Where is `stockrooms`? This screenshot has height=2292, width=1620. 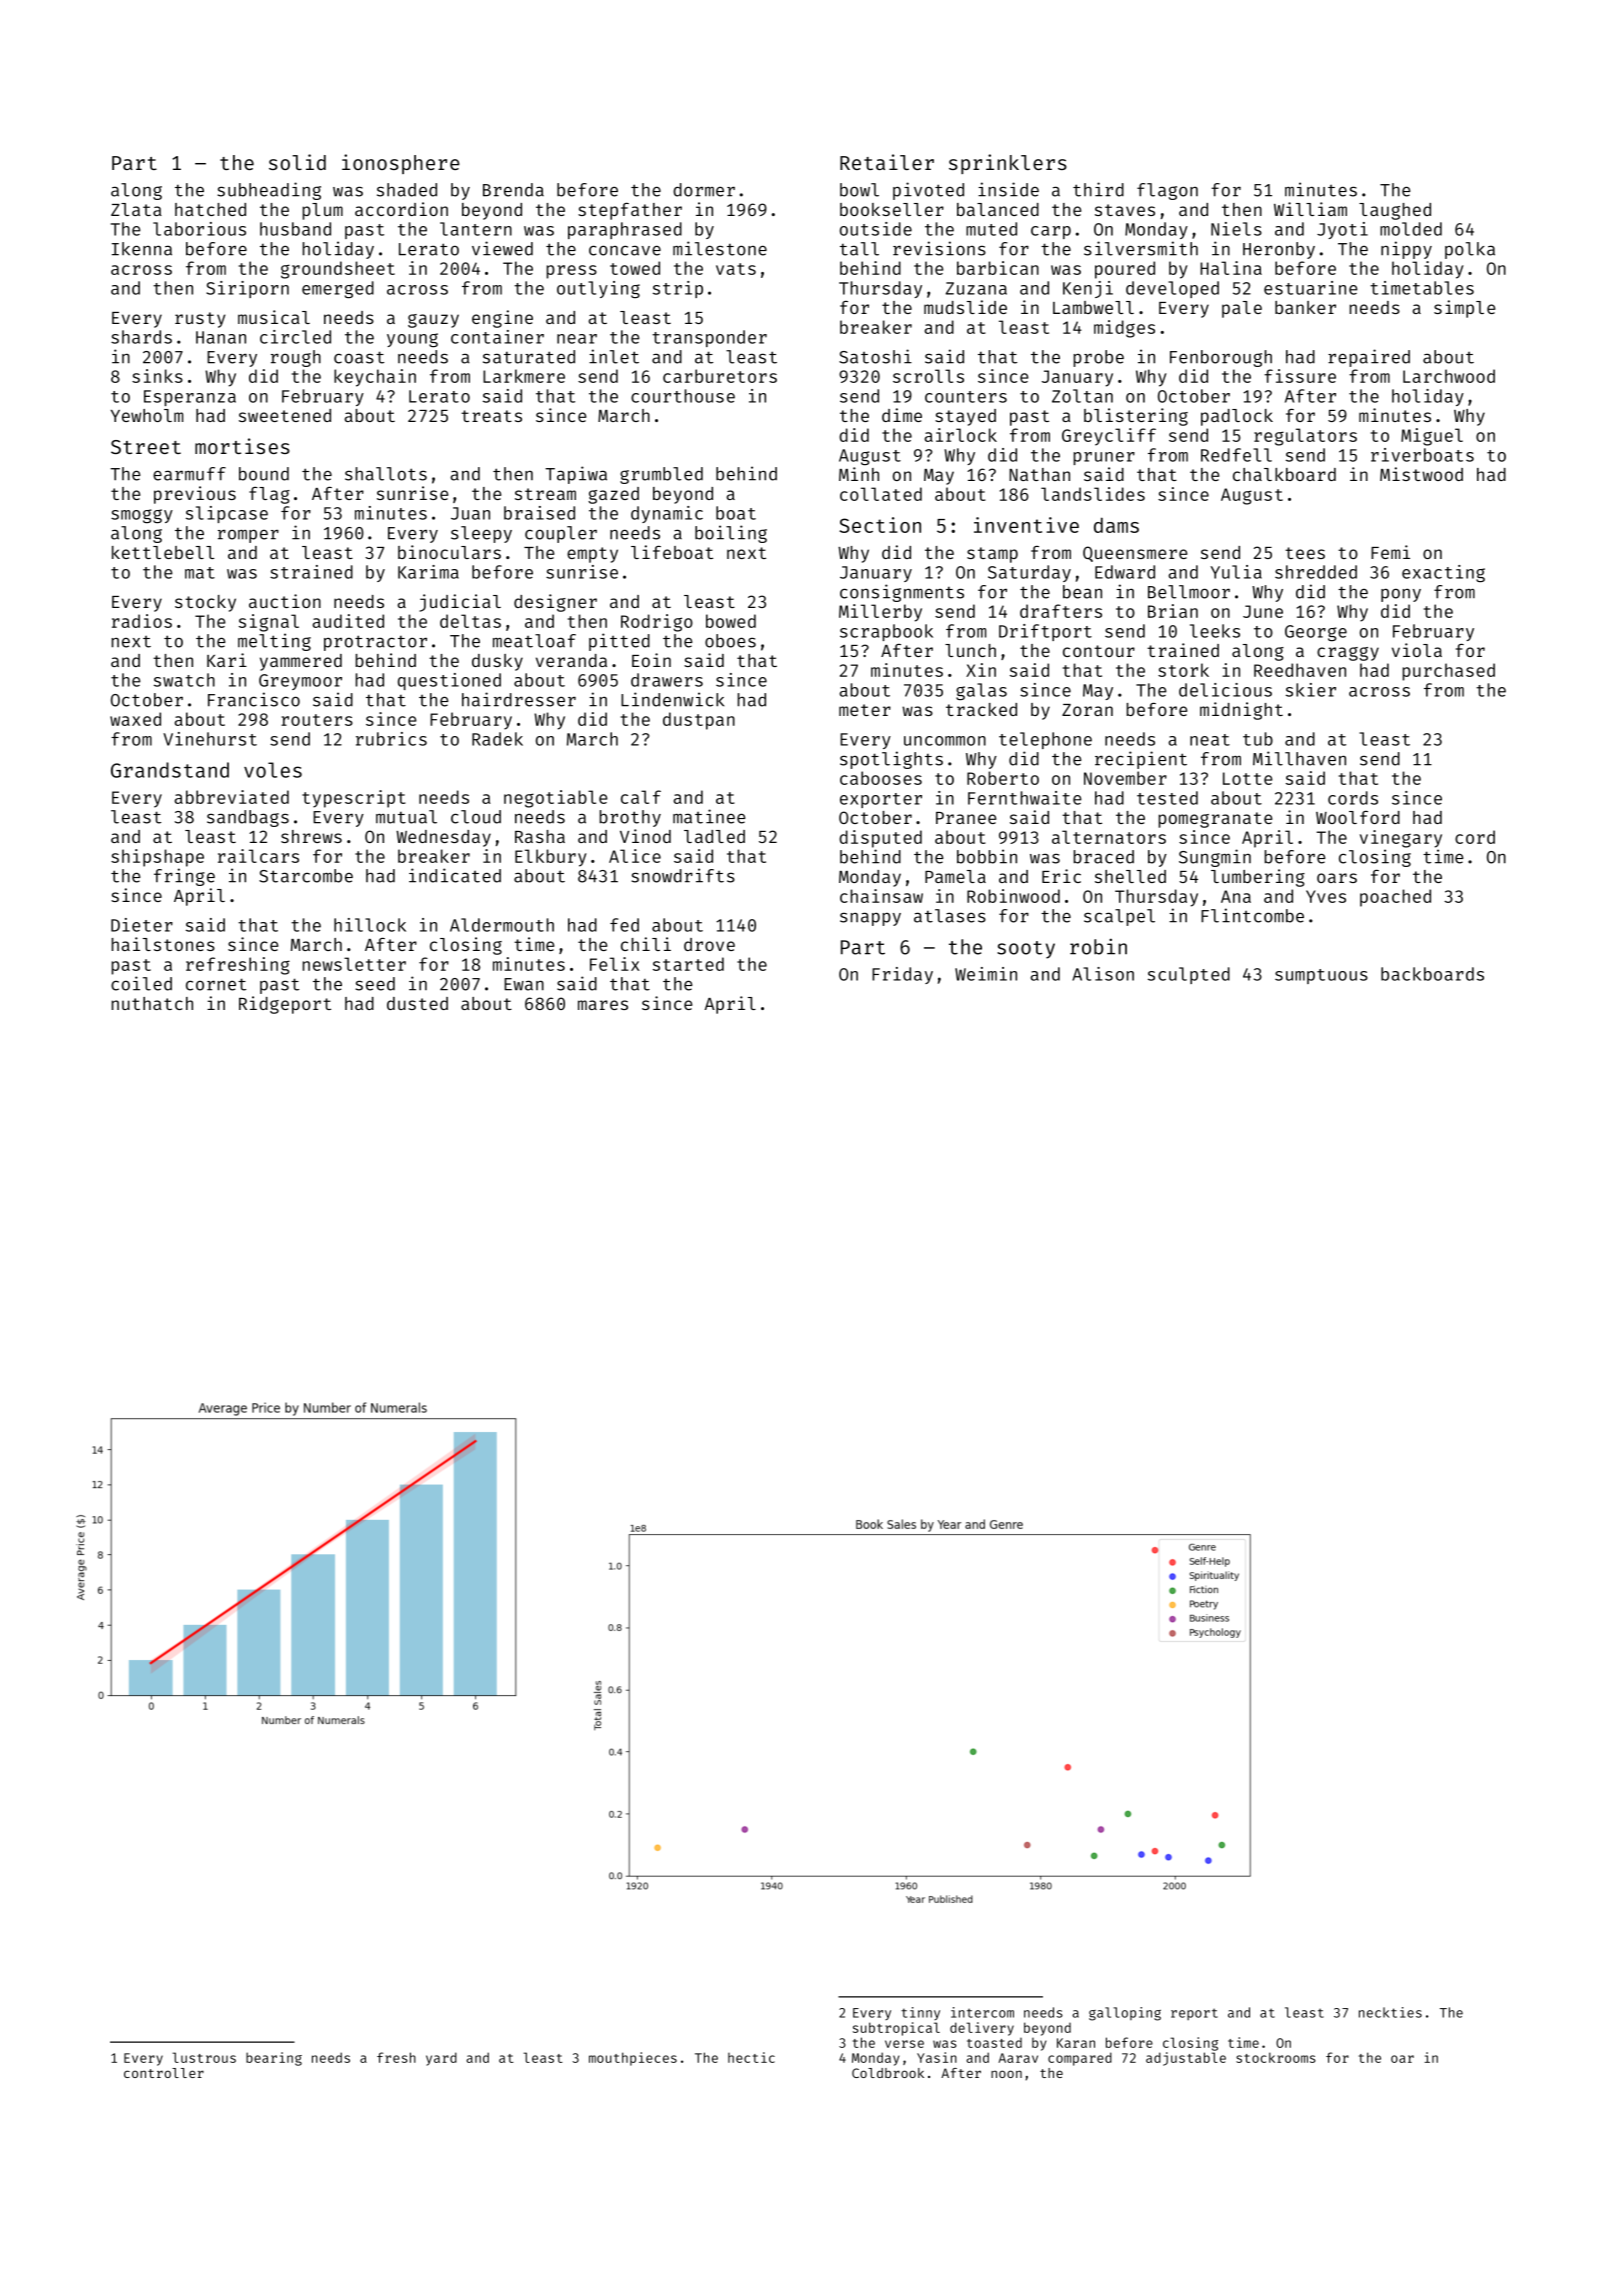 stockrooms is located at coordinates (1276, 2057).
